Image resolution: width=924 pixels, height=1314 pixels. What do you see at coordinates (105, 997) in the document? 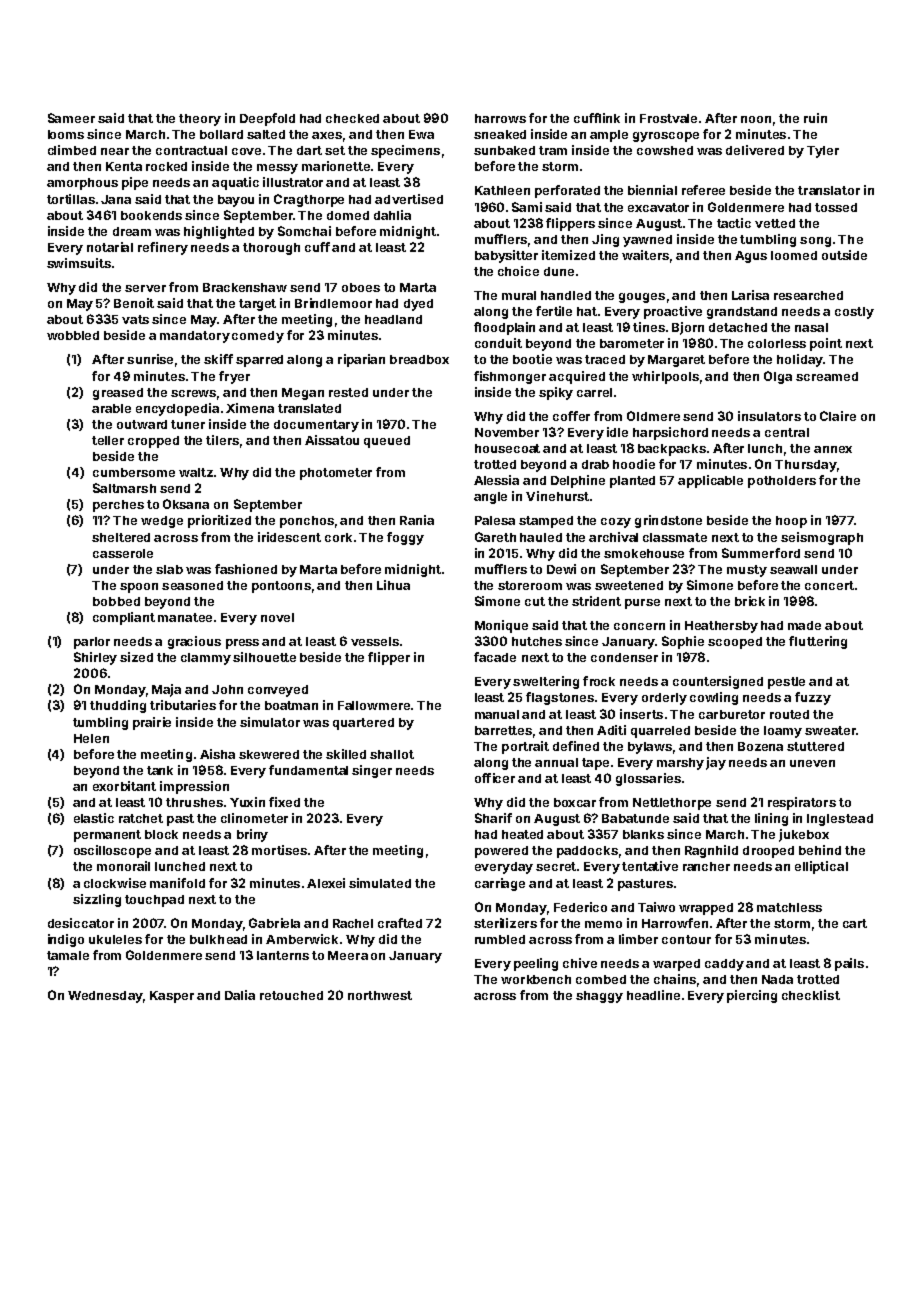
I see `Wednesday` at bounding box center [105, 997].
